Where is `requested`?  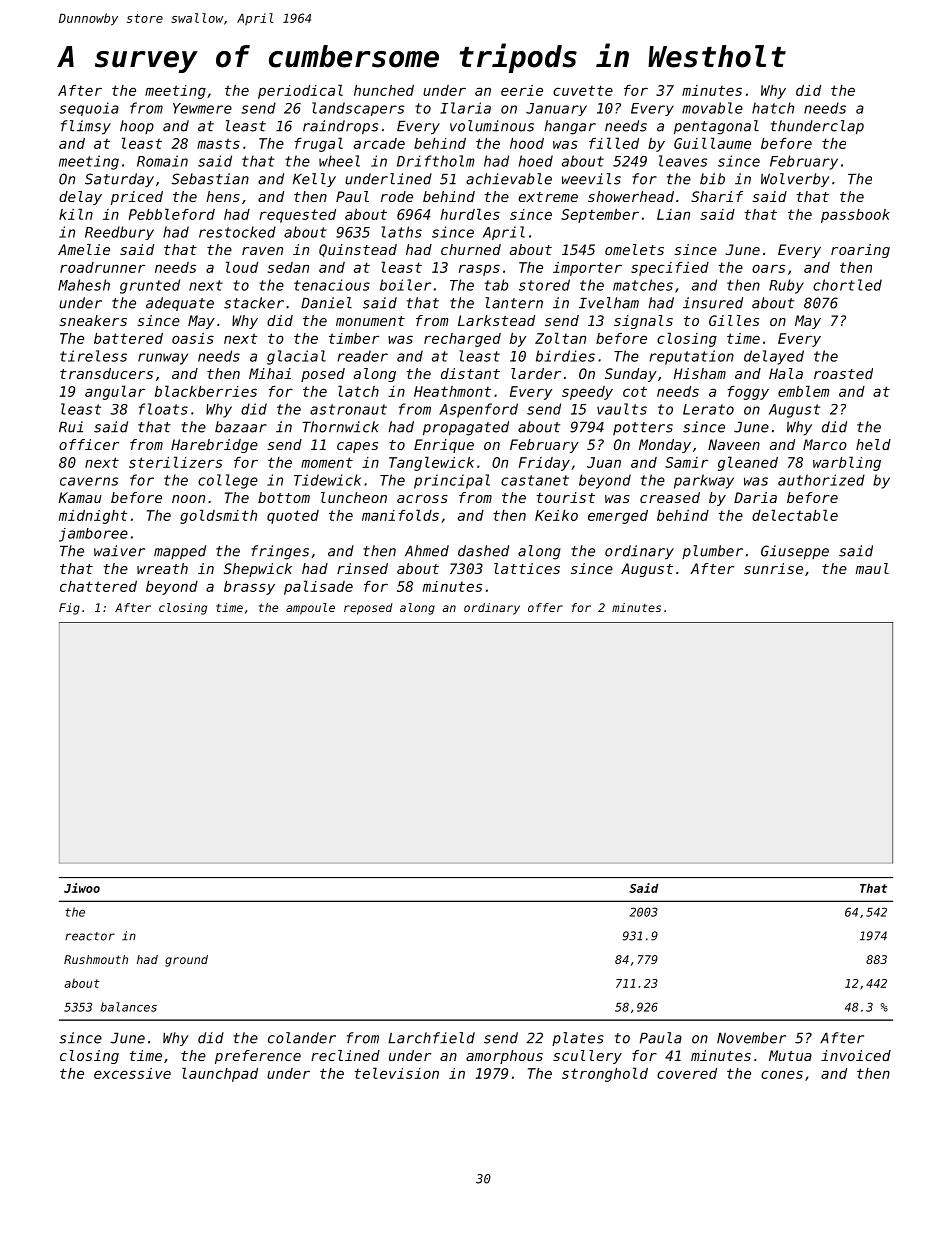 requested is located at coordinates (297, 216).
